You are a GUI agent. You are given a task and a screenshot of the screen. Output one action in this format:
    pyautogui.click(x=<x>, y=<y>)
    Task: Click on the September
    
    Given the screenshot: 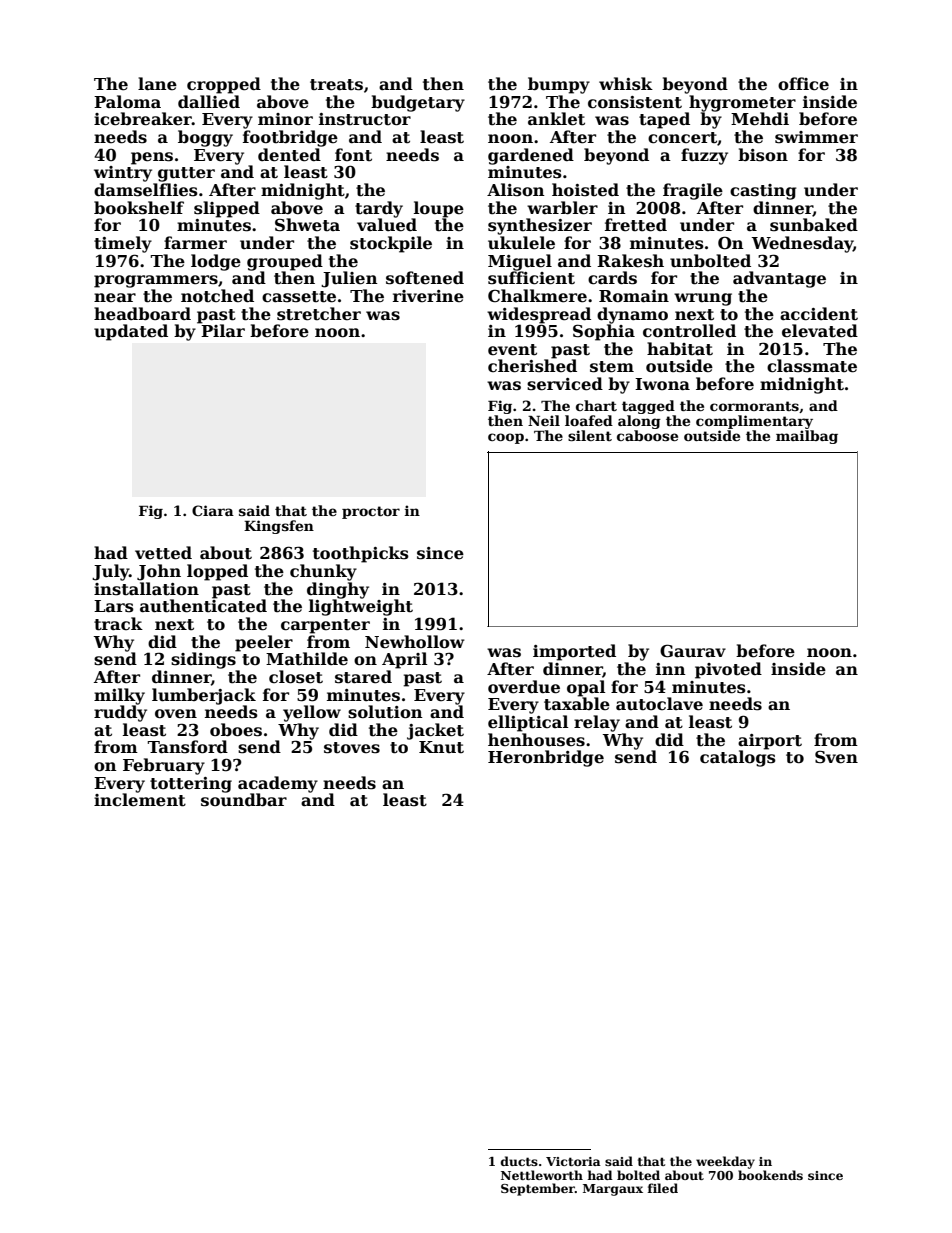 What is the action you would take?
    pyautogui.click(x=538, y=1189)
